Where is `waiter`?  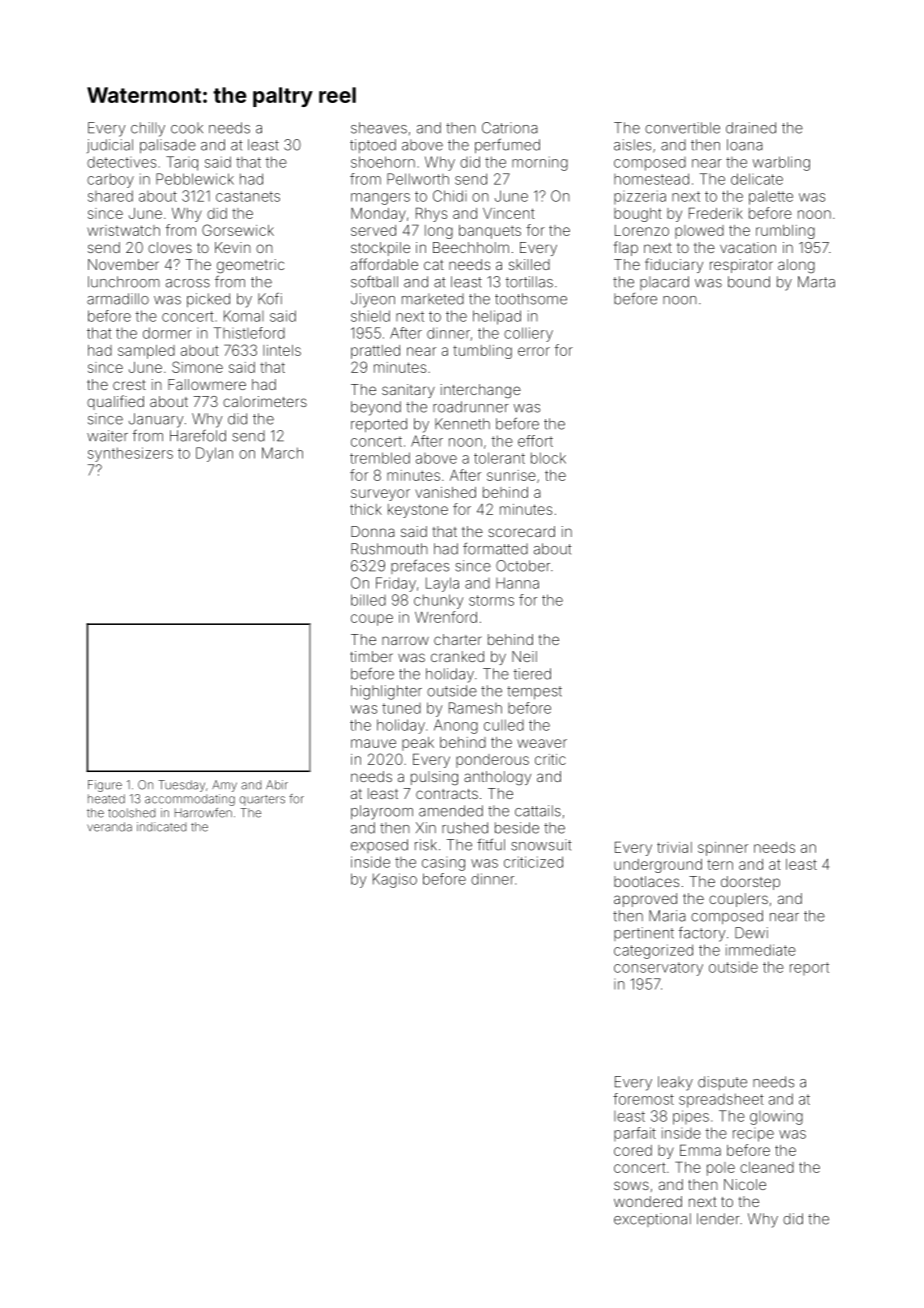
waiter is located at coordinates (107, 436).
